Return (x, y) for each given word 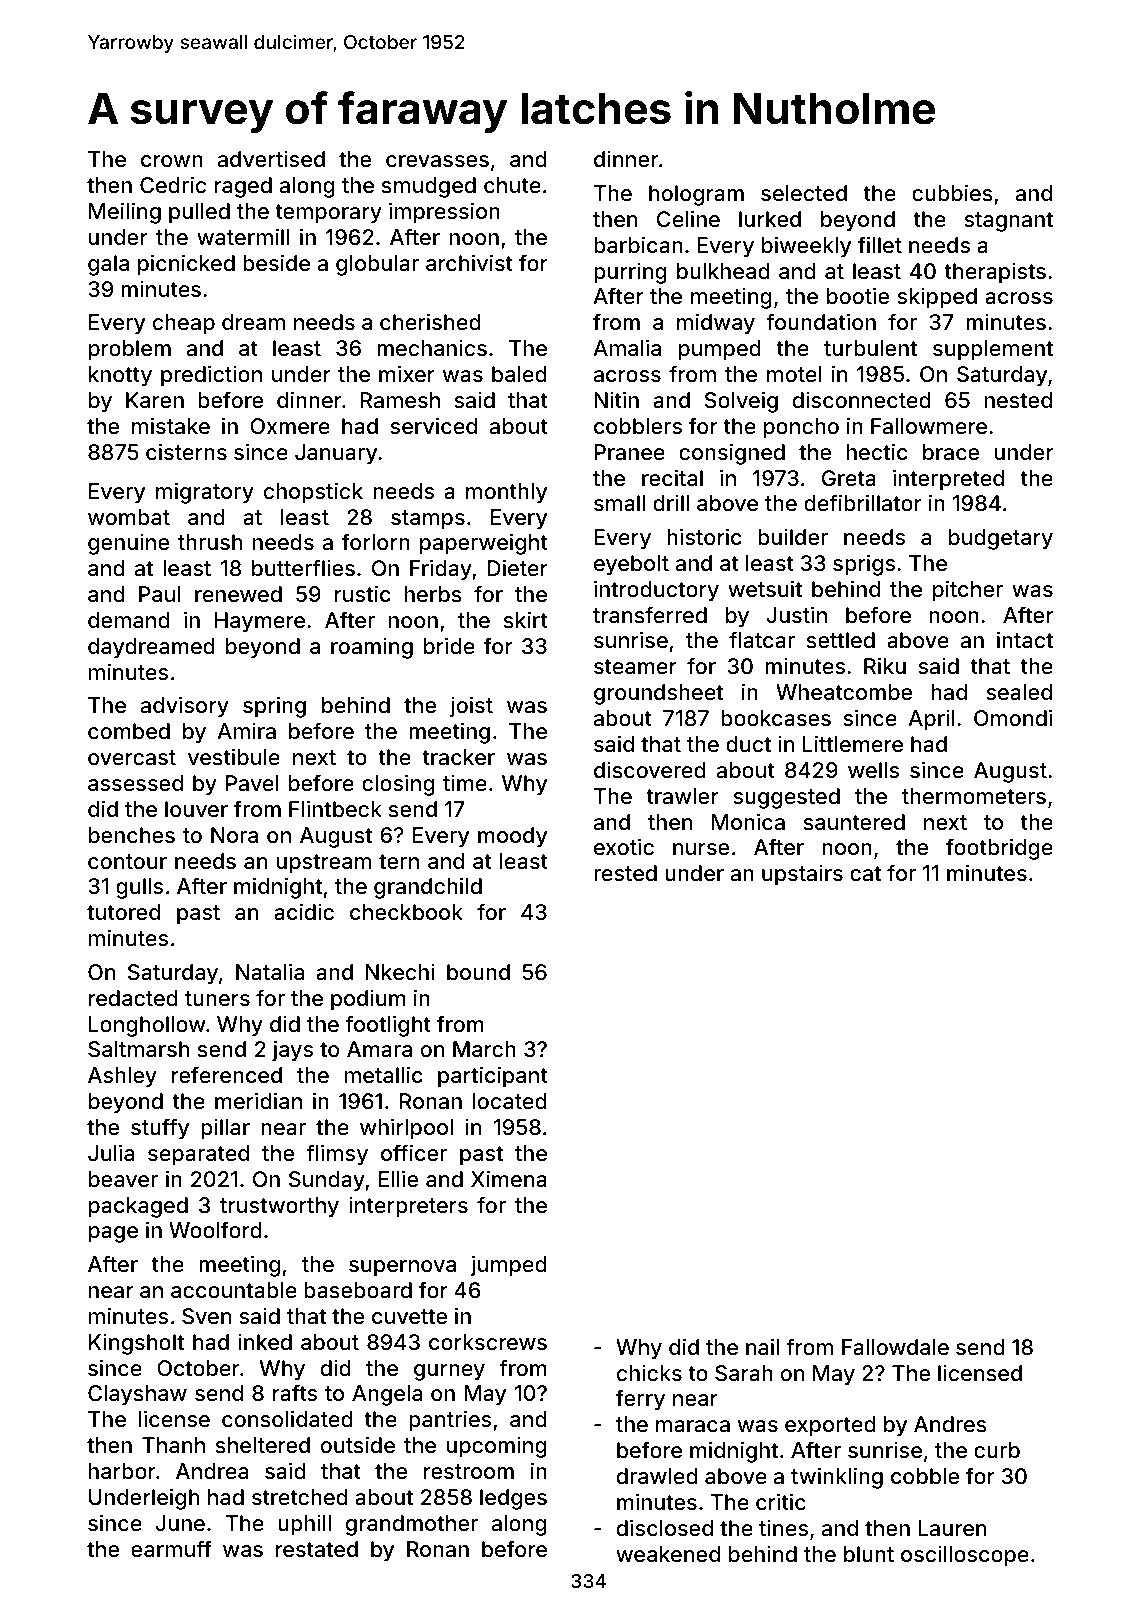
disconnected (862, 400)
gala (108, 265)
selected (804, 193)
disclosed (665, 1527)
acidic (304, 912)
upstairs (802, 875)
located (510, 1101)
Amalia (627, 347)
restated (317, 1549)
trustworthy (279, 1207)
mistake (171, 425)
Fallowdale (895, 1347)
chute (512, 185)
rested (625, 873)
